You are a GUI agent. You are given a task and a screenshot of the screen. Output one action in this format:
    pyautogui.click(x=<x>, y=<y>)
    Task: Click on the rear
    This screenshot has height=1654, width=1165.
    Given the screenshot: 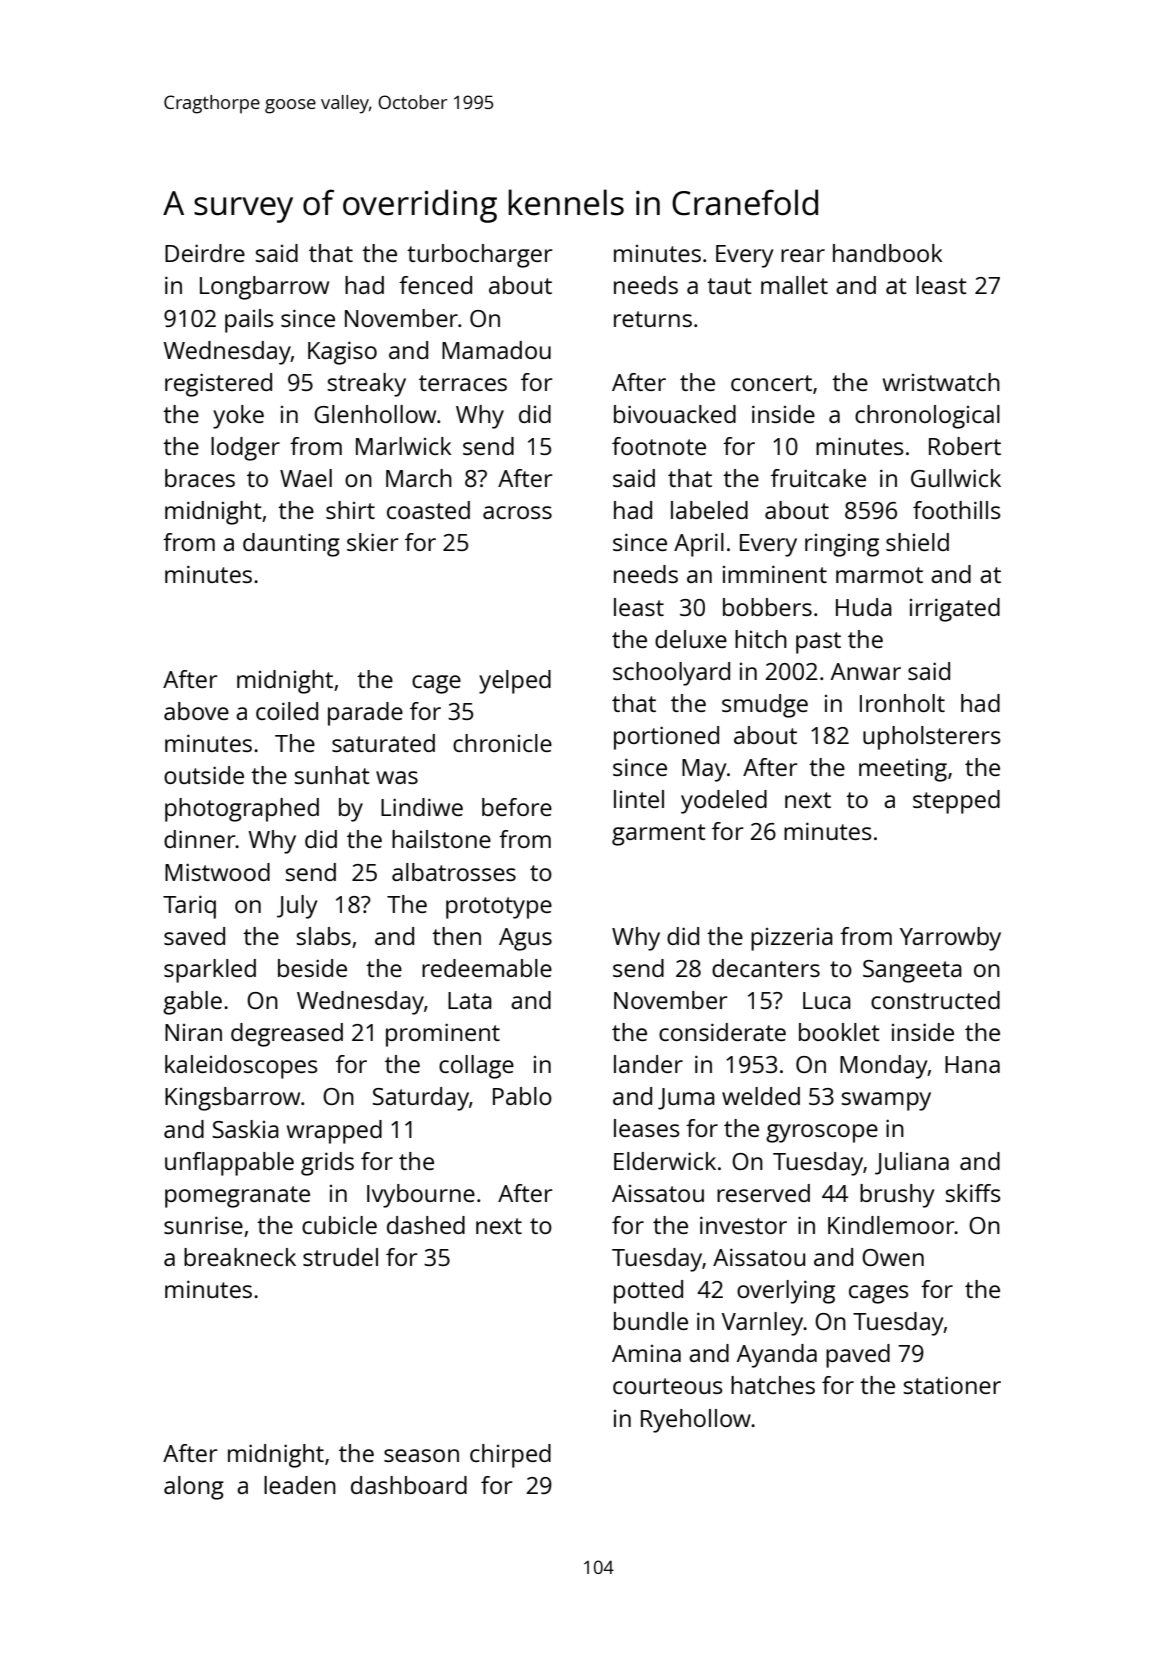 What is the action you would take?
    pyautogui.click(x=803, y=255)
